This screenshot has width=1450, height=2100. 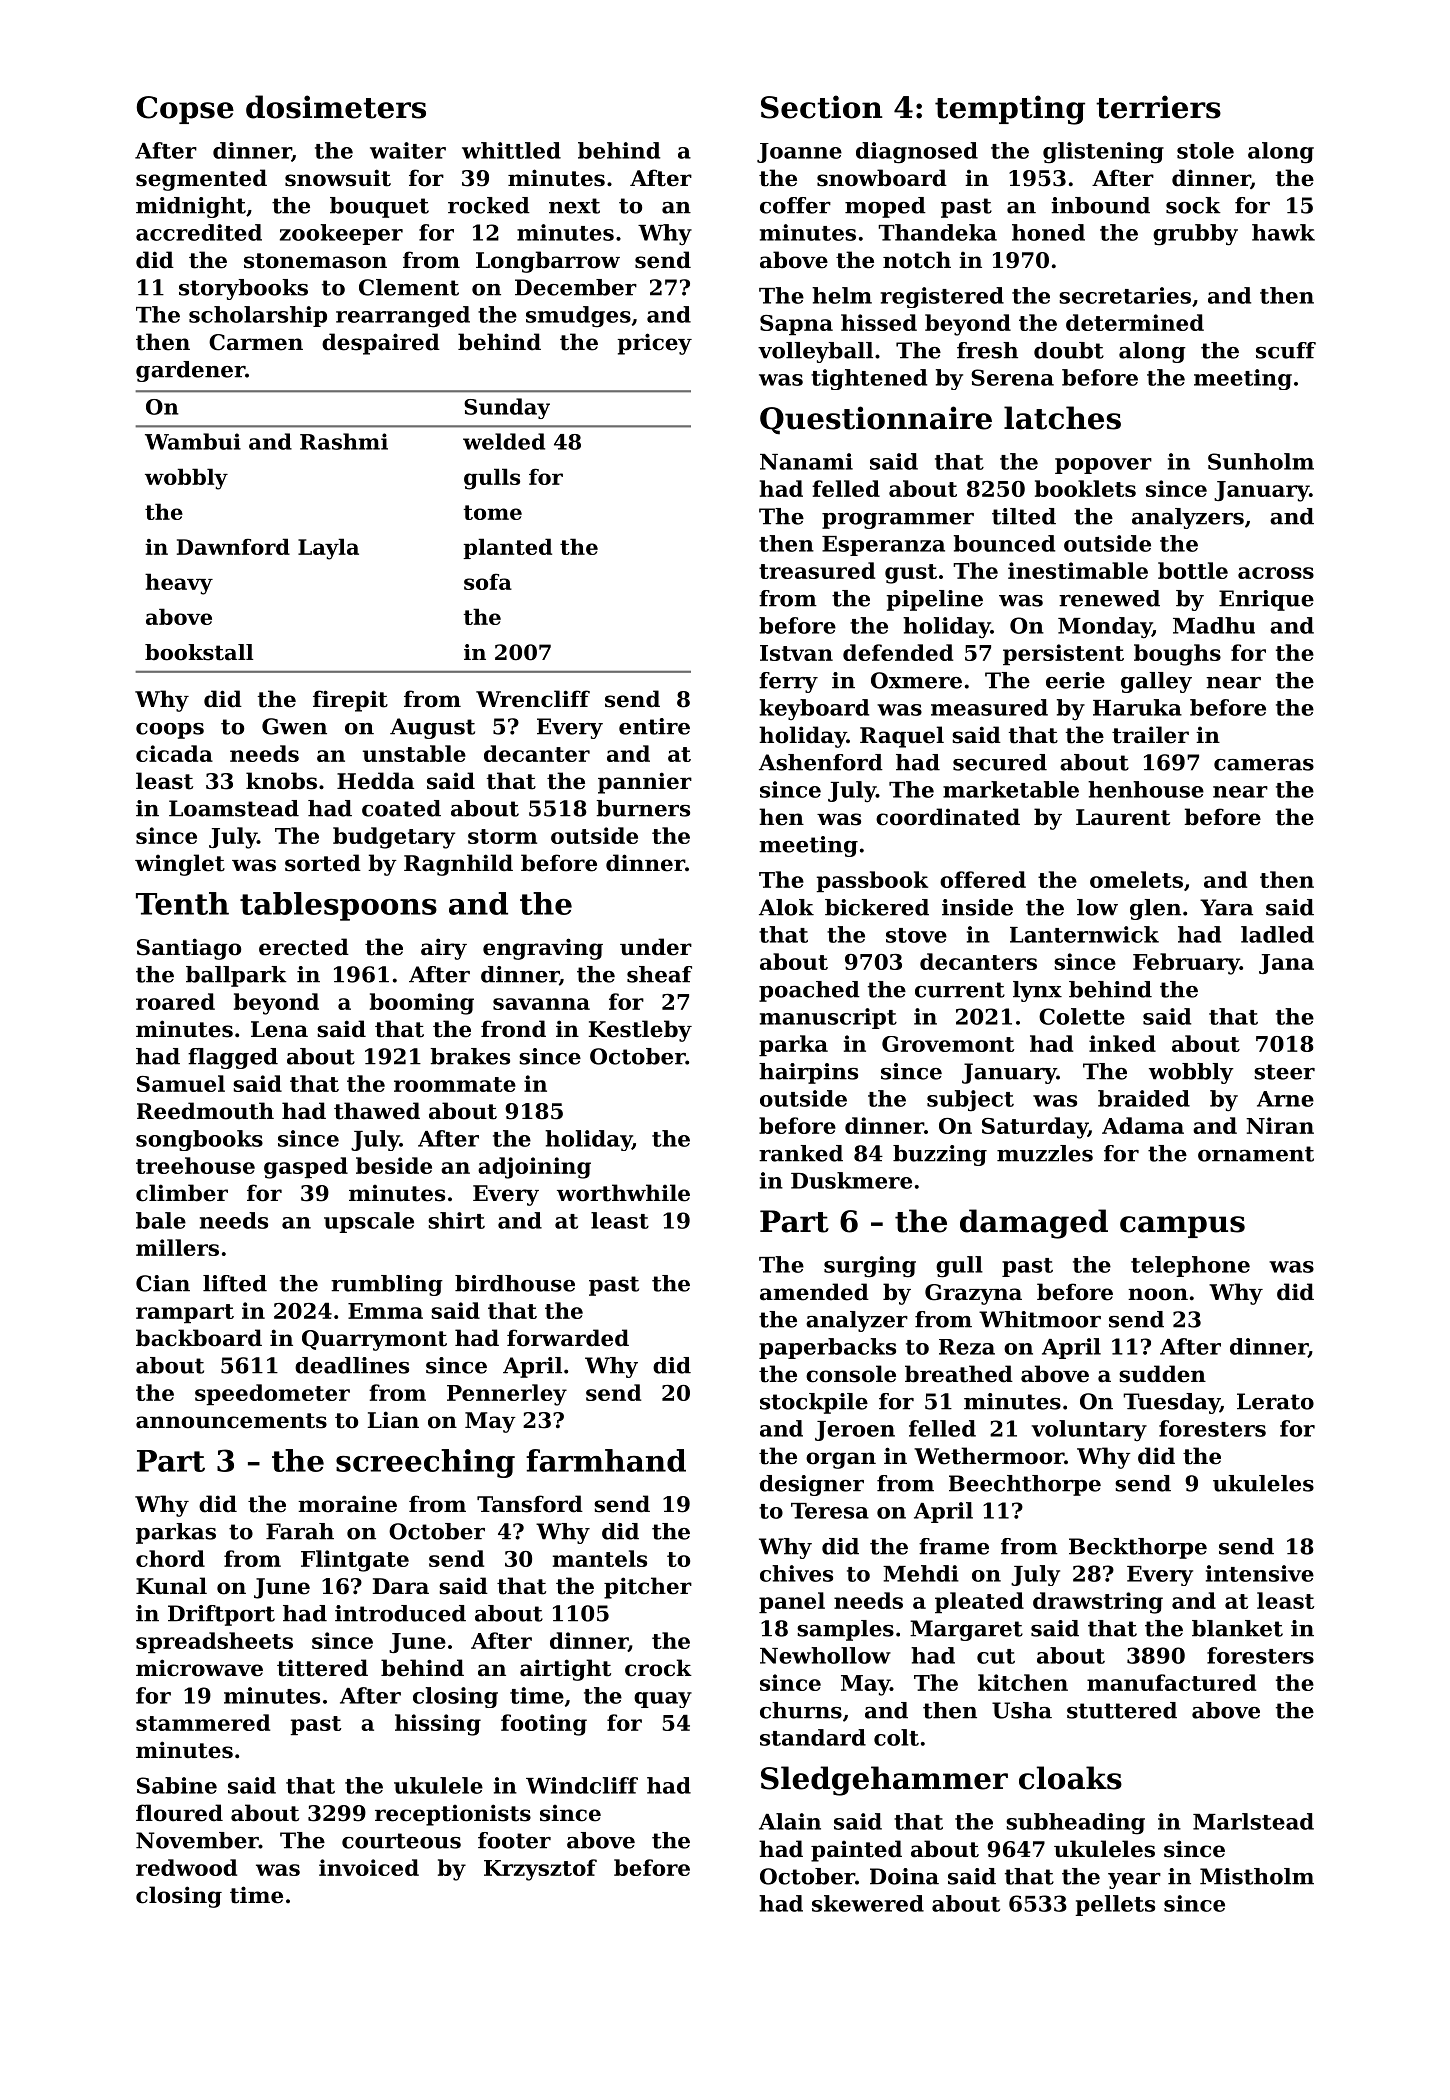 I want to click on telephone, so click(x=1190, y=1266).
